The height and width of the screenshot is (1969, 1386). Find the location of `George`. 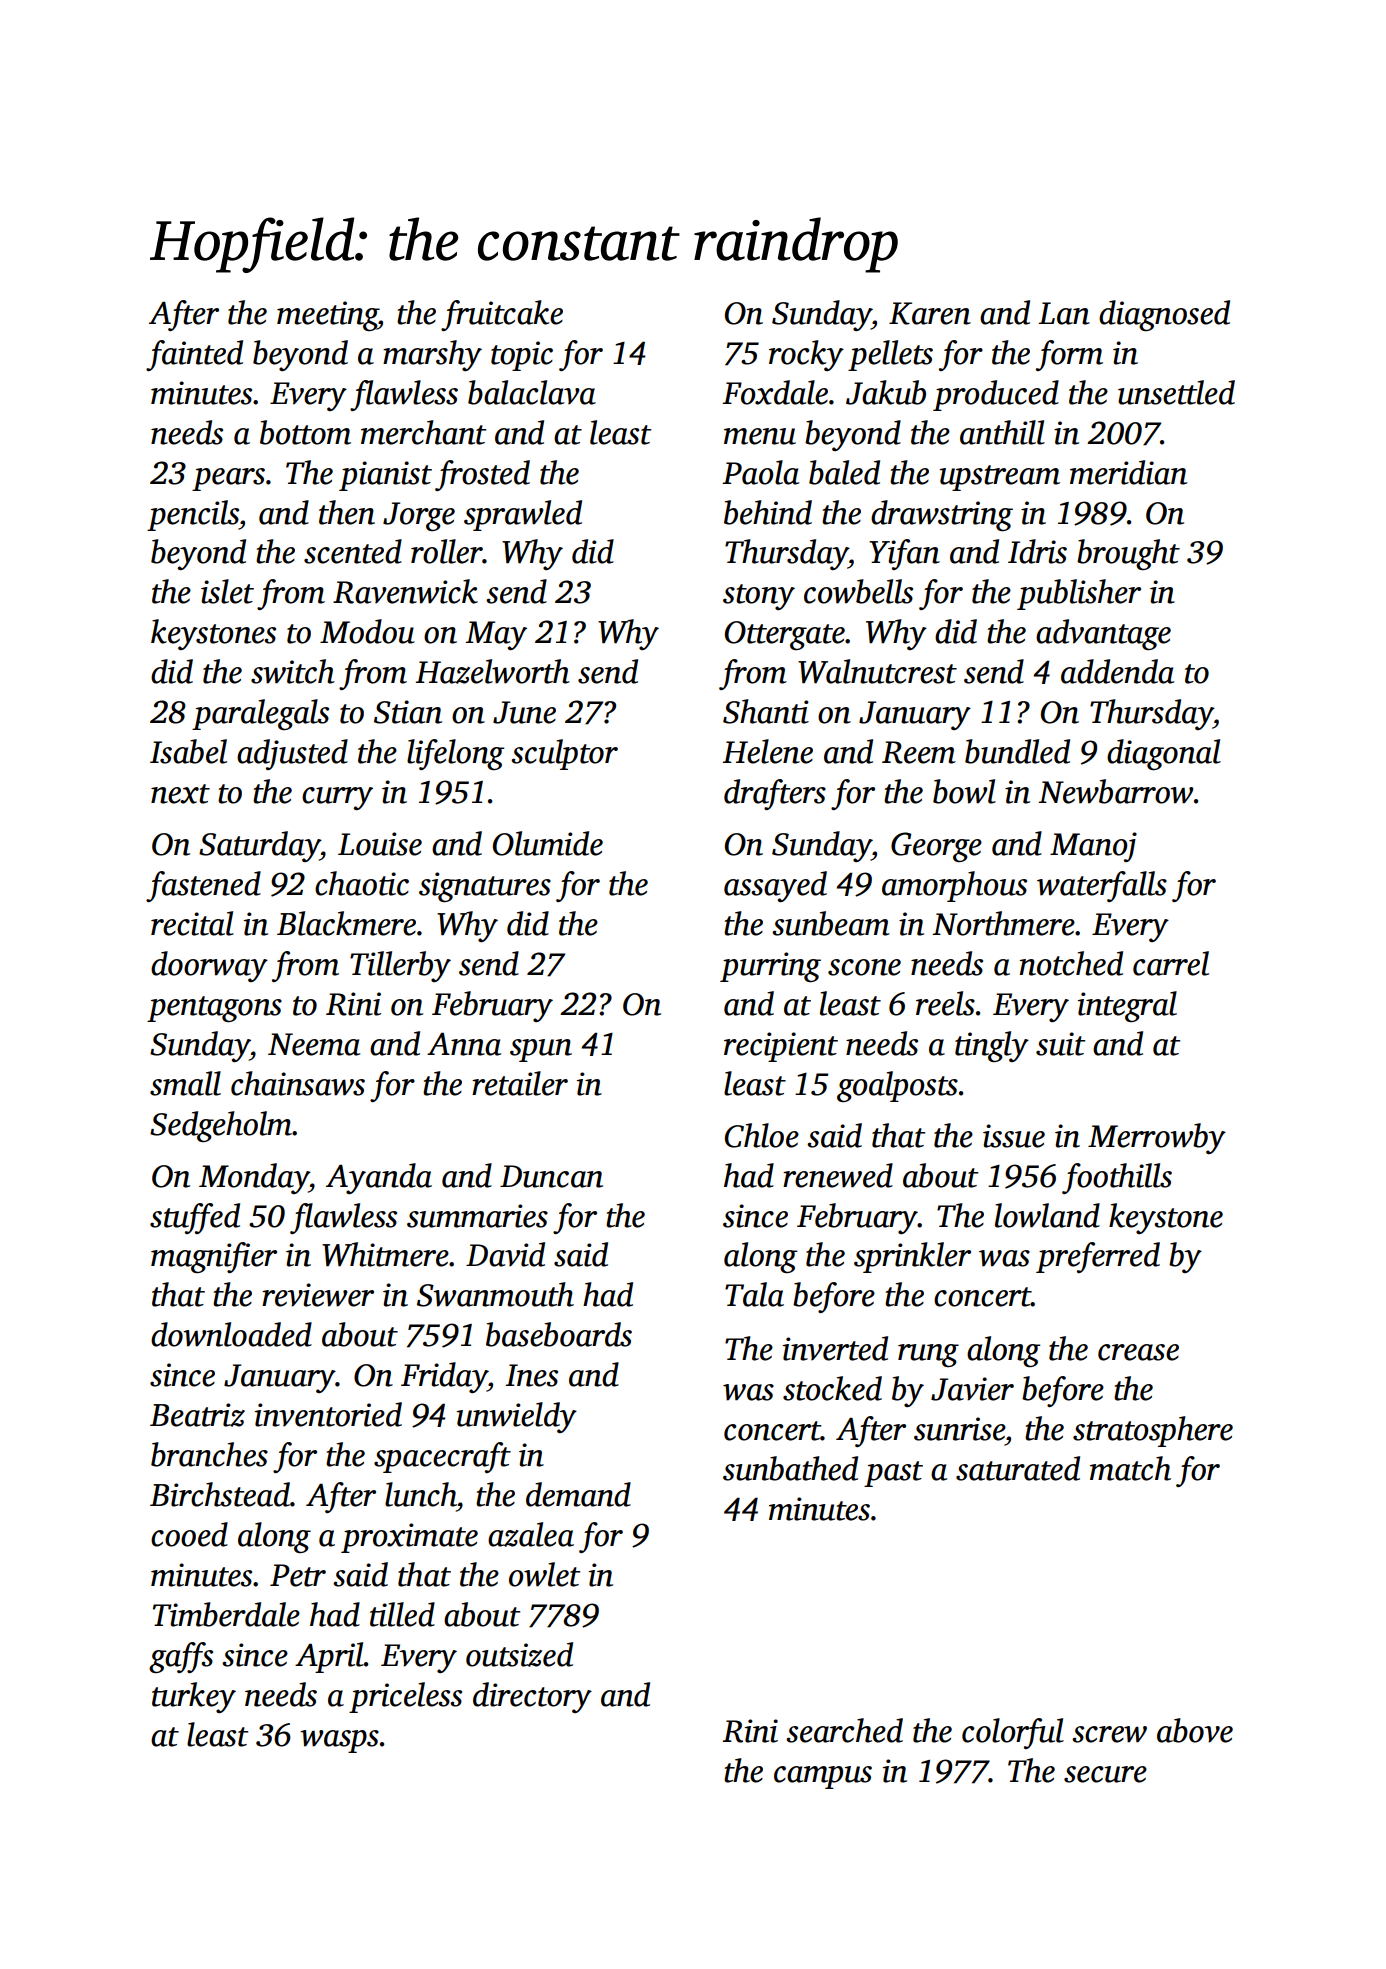

George is located at coordinates (936, 847).
